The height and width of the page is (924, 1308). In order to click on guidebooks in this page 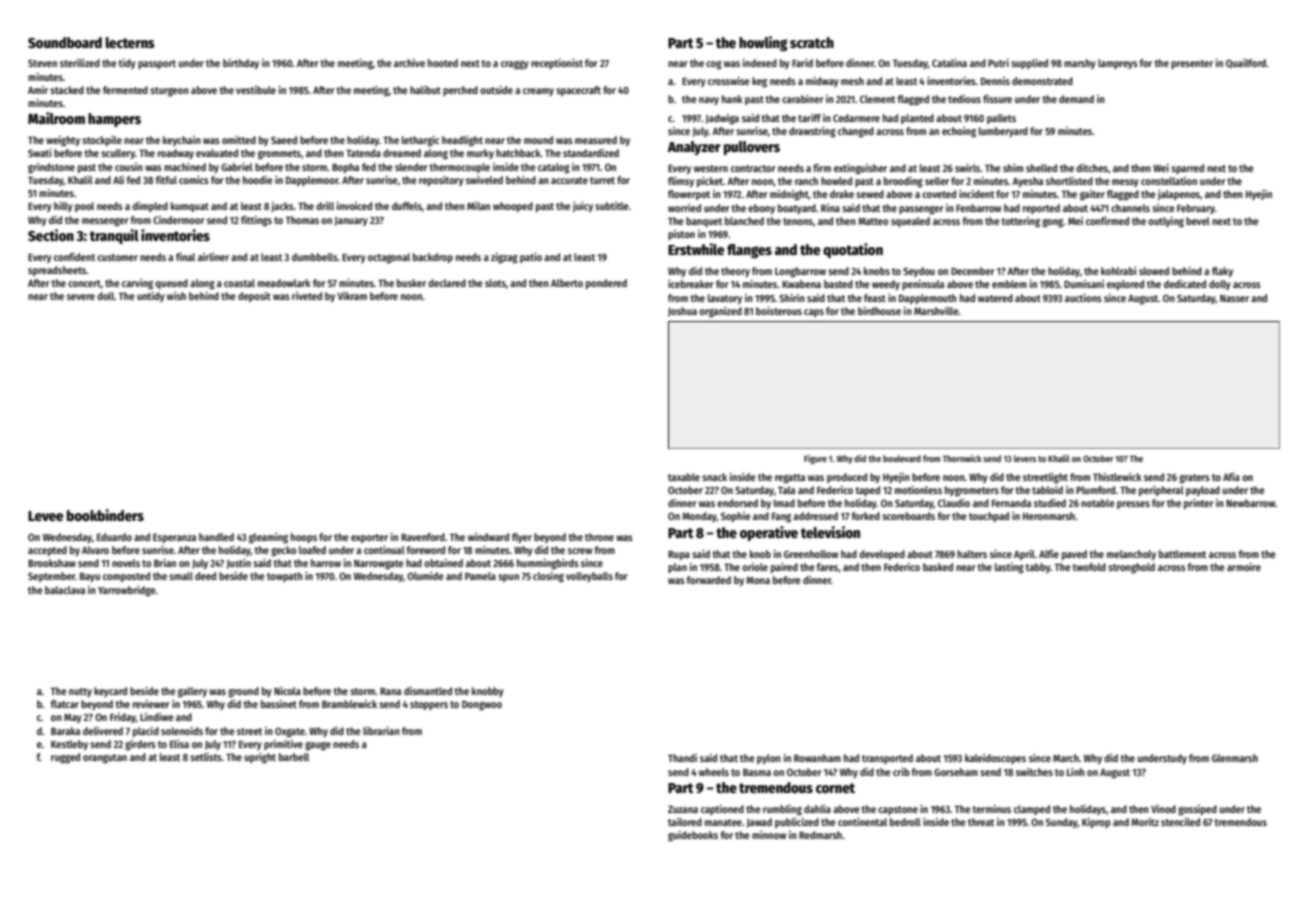, I will do `click(693, 836)`.
